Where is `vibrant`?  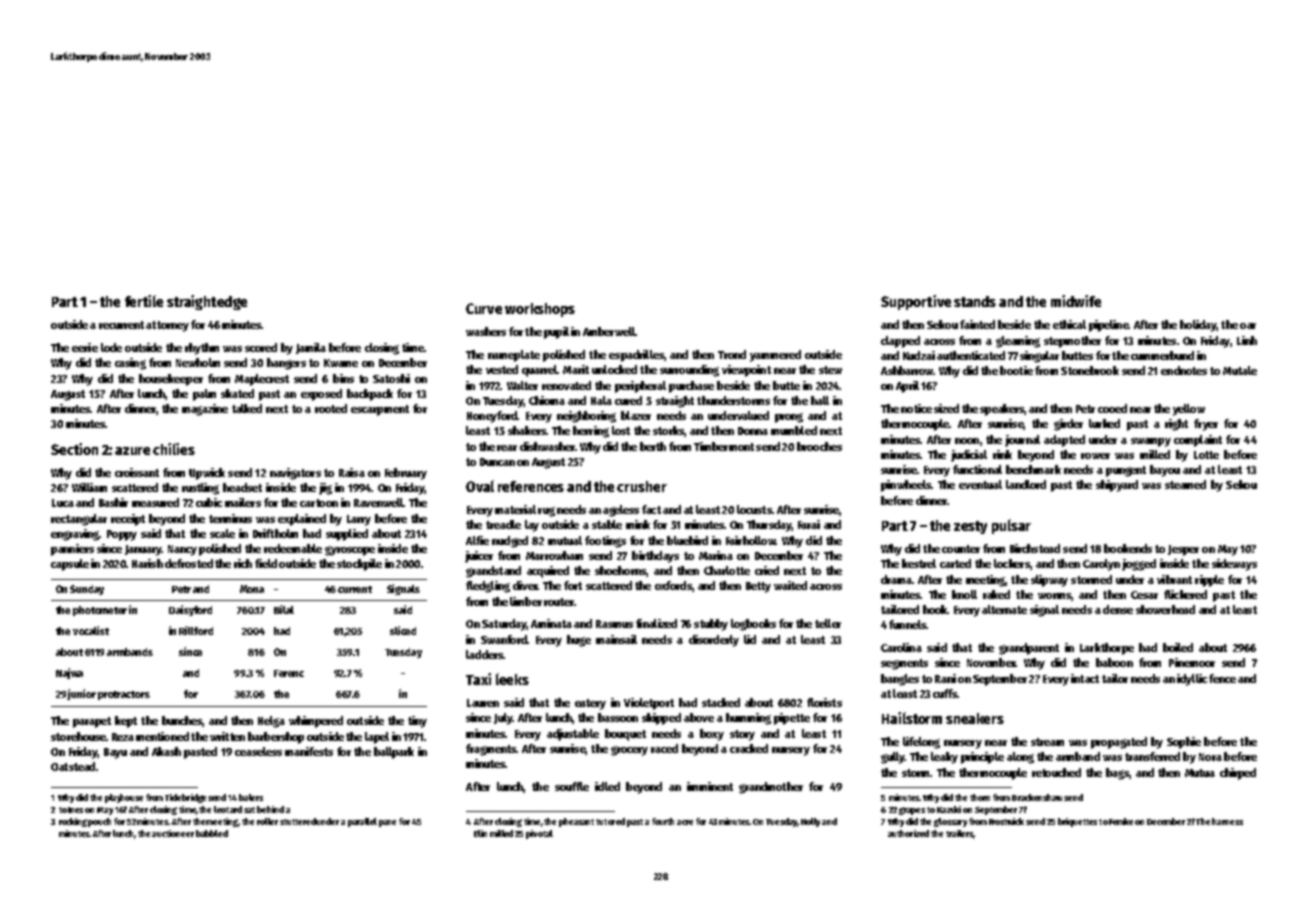 vibrant is located at coordinates (1174, 579).
